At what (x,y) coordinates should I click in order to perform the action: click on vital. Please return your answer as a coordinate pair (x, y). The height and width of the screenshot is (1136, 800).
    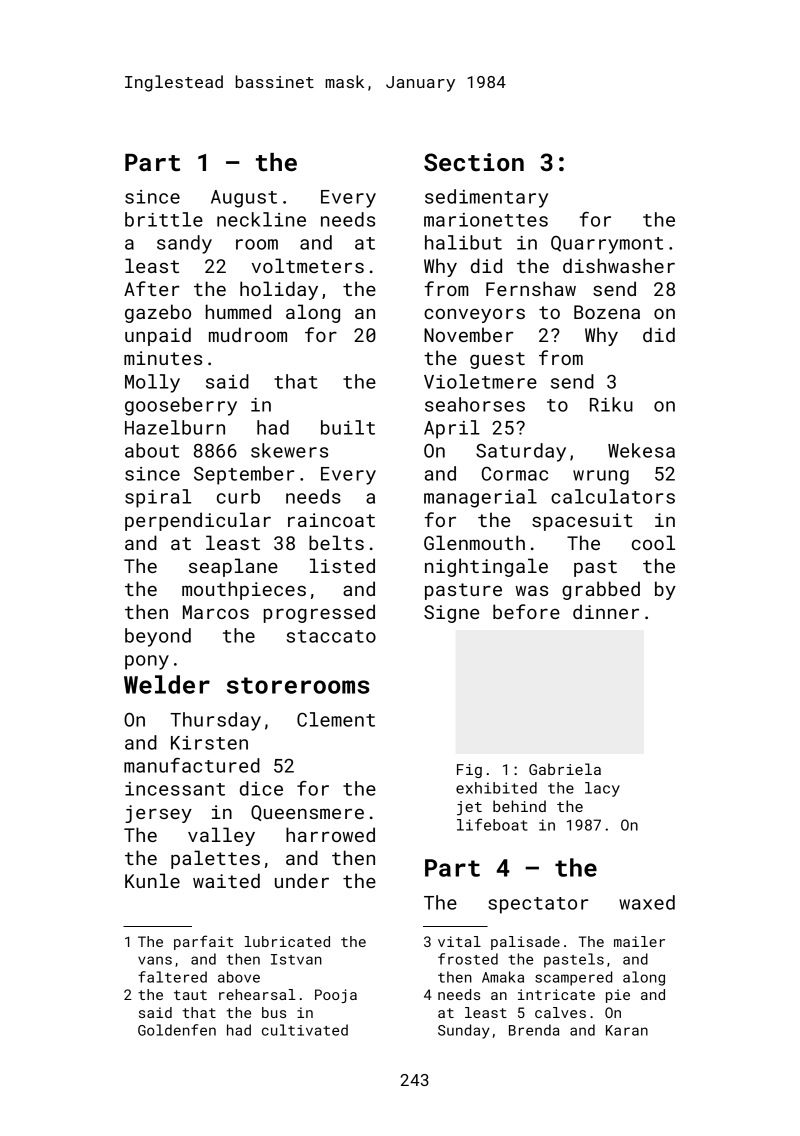
    Looking at the image, I should click on (459, 941).
